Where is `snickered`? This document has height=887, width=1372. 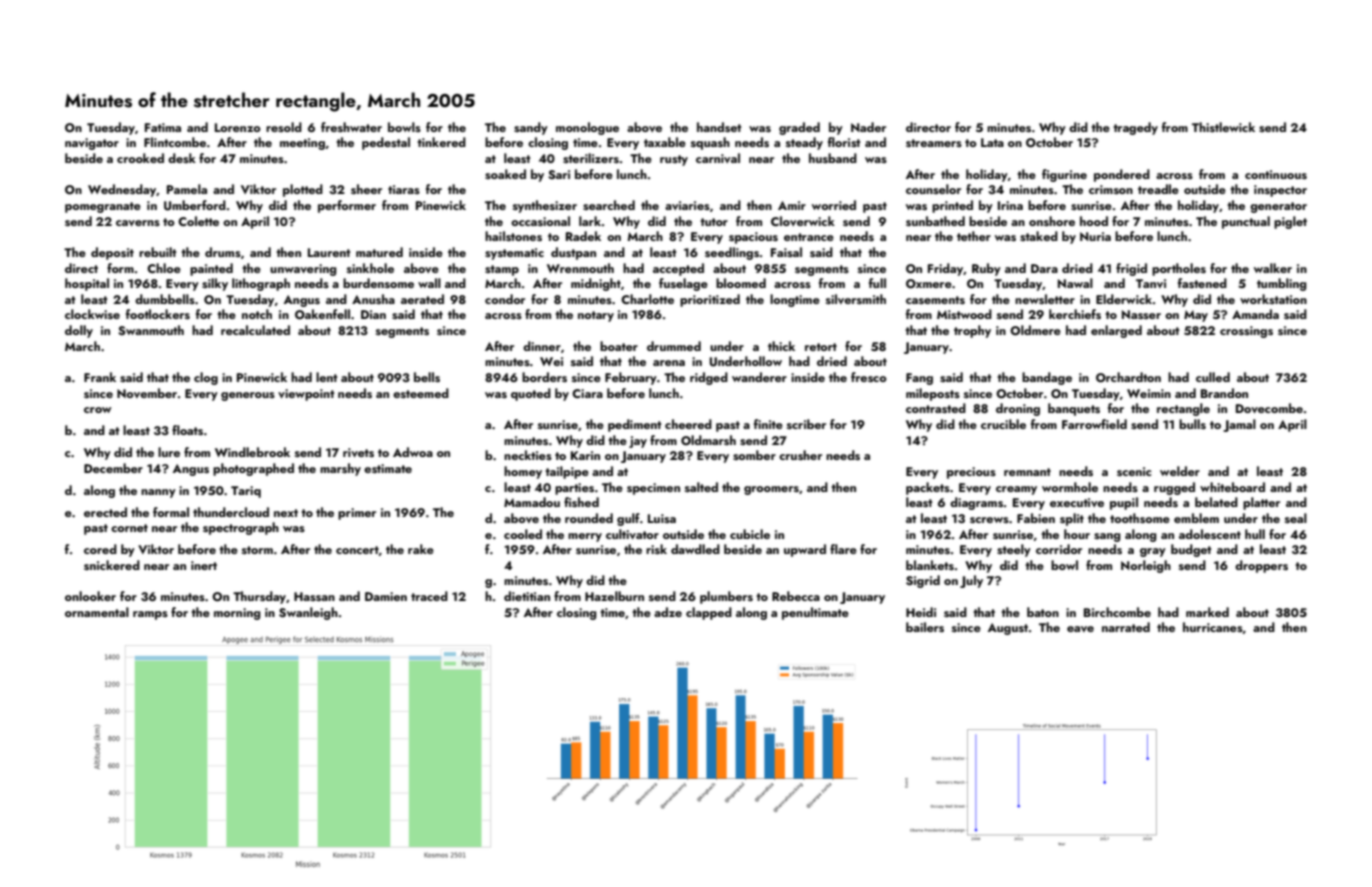 snickered is located at coordinates (112, 565).
